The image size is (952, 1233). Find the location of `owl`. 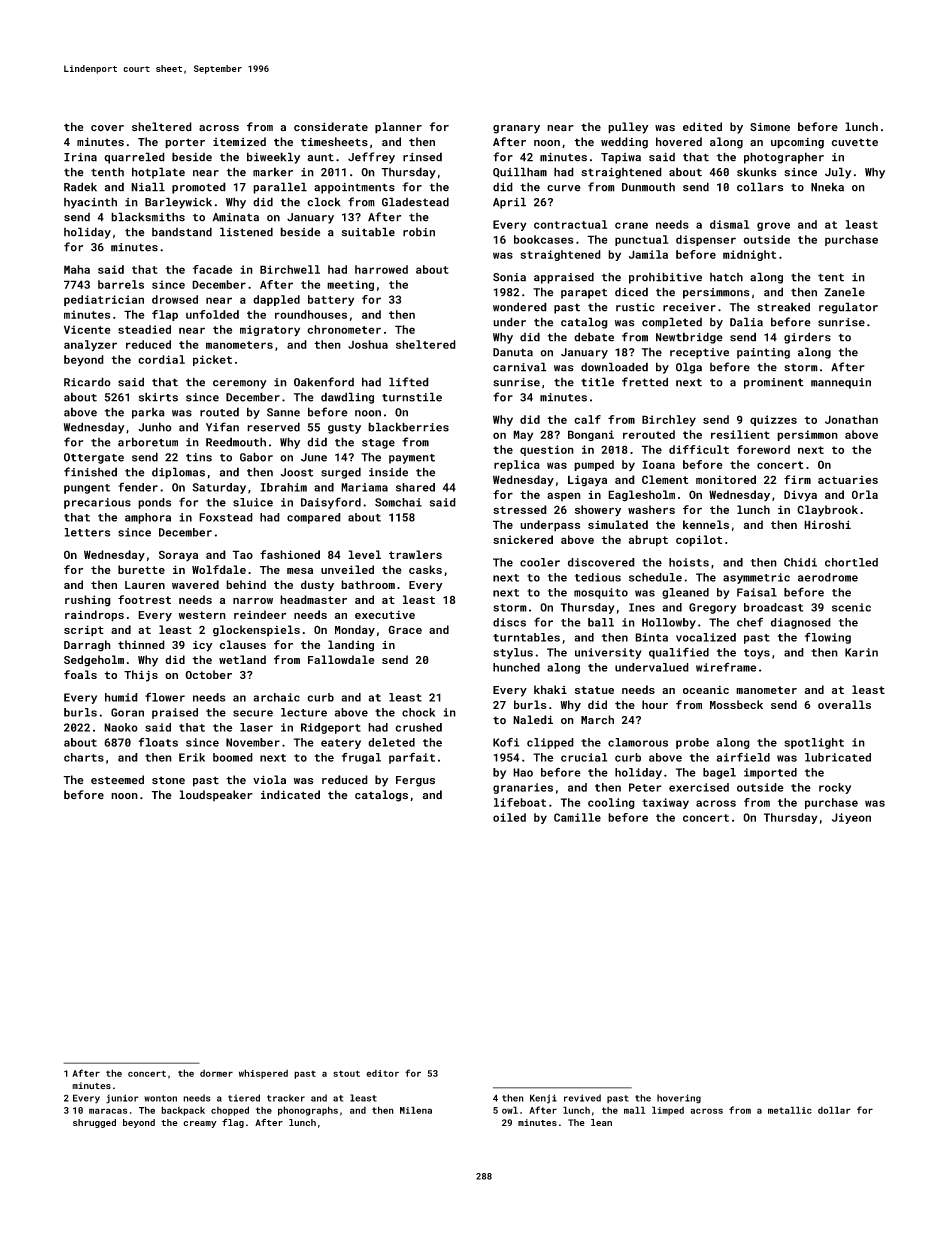

owl is located at coordinates (510, 1110).
